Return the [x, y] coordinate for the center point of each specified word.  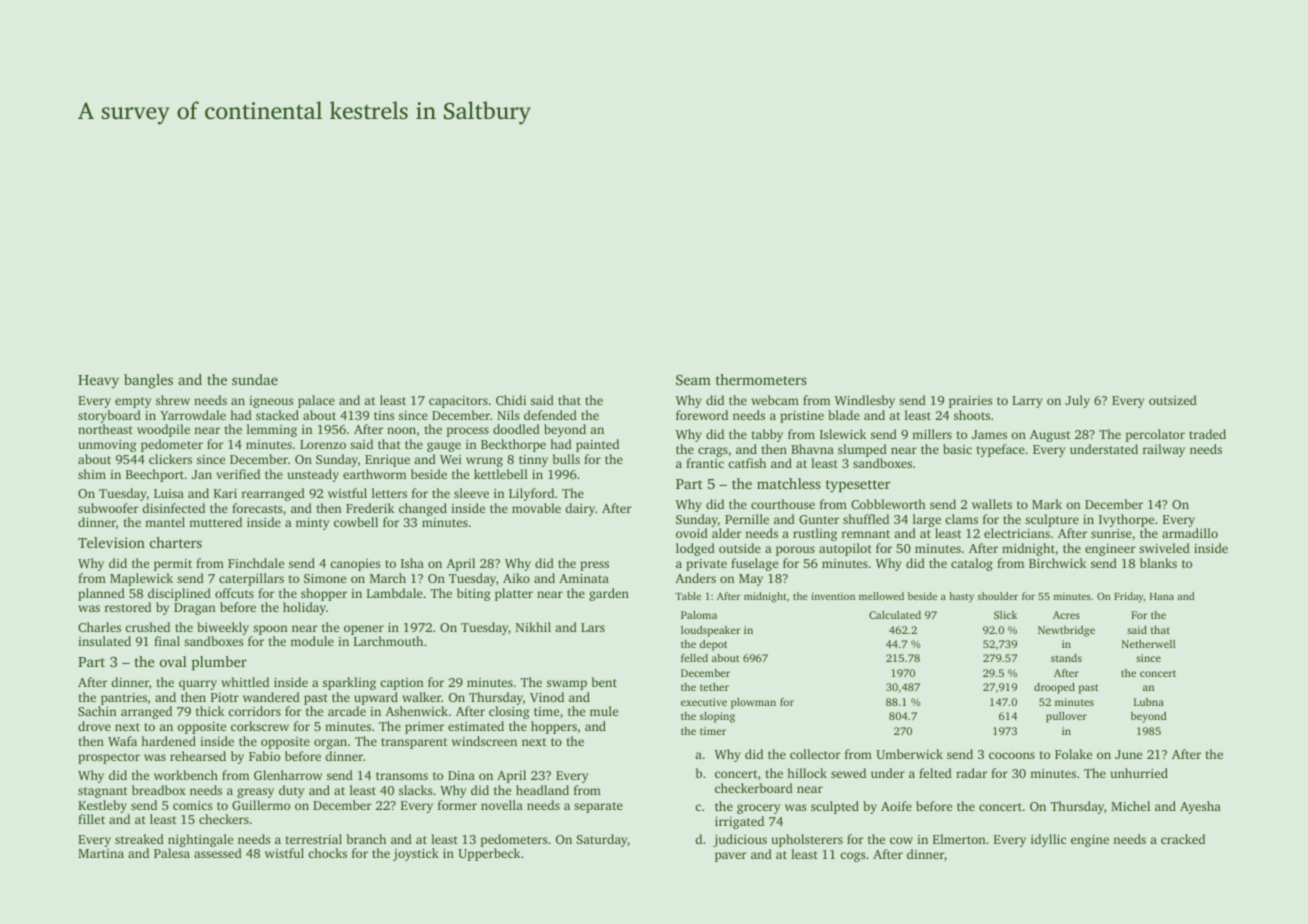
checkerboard [754, 788]
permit [173, 565]
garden [609, 594]
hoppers [554, 727]
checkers [224, 819]
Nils [508, 415]
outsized [1173, 400]
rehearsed [198, 756]
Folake [1073, 754]
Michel [1130, 806]
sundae [255, 379]
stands [1066, 658]
